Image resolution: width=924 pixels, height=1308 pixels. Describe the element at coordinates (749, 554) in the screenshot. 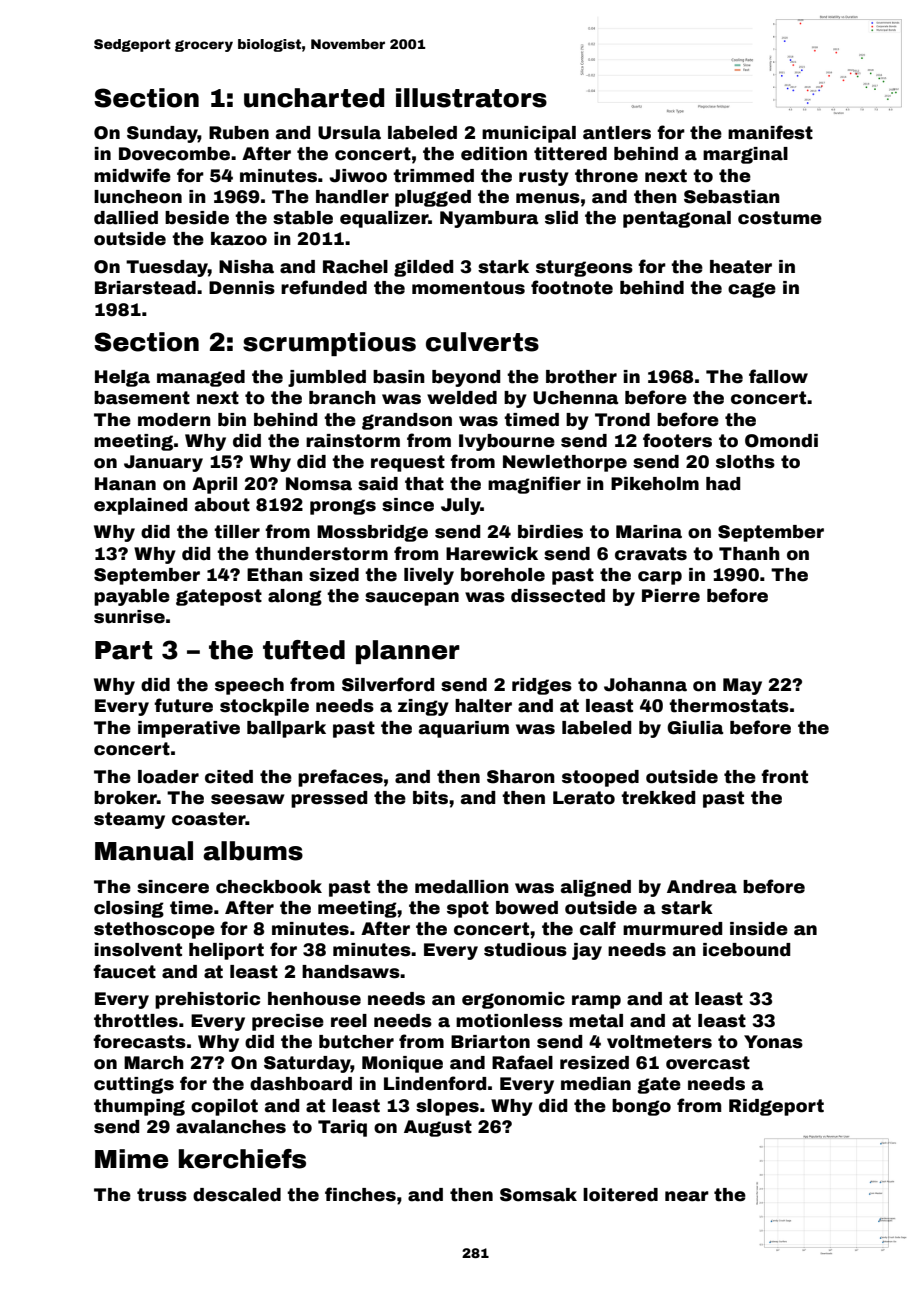

I see `Thanh` at that location.
